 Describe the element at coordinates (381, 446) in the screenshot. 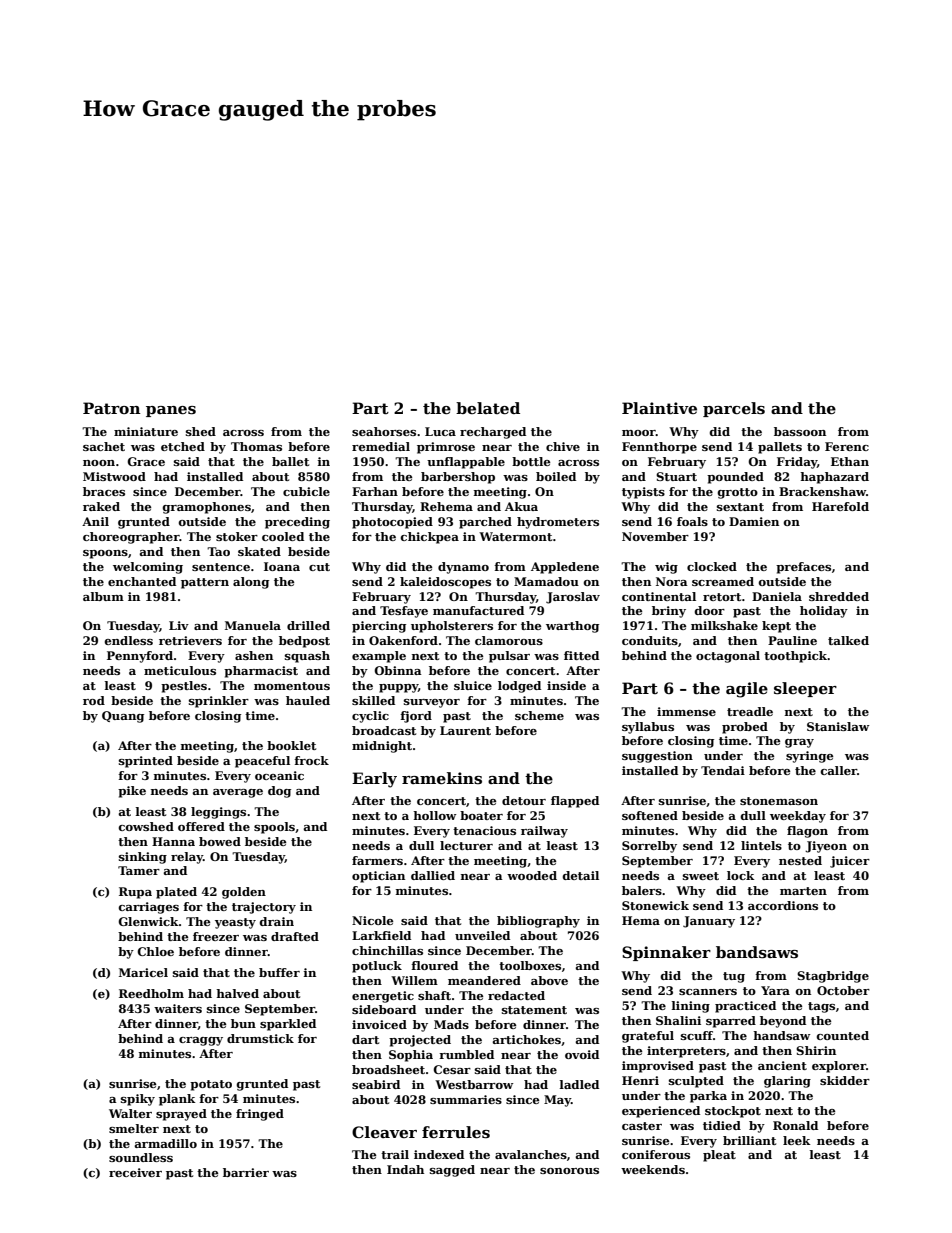

I see `remedial` at that location.
